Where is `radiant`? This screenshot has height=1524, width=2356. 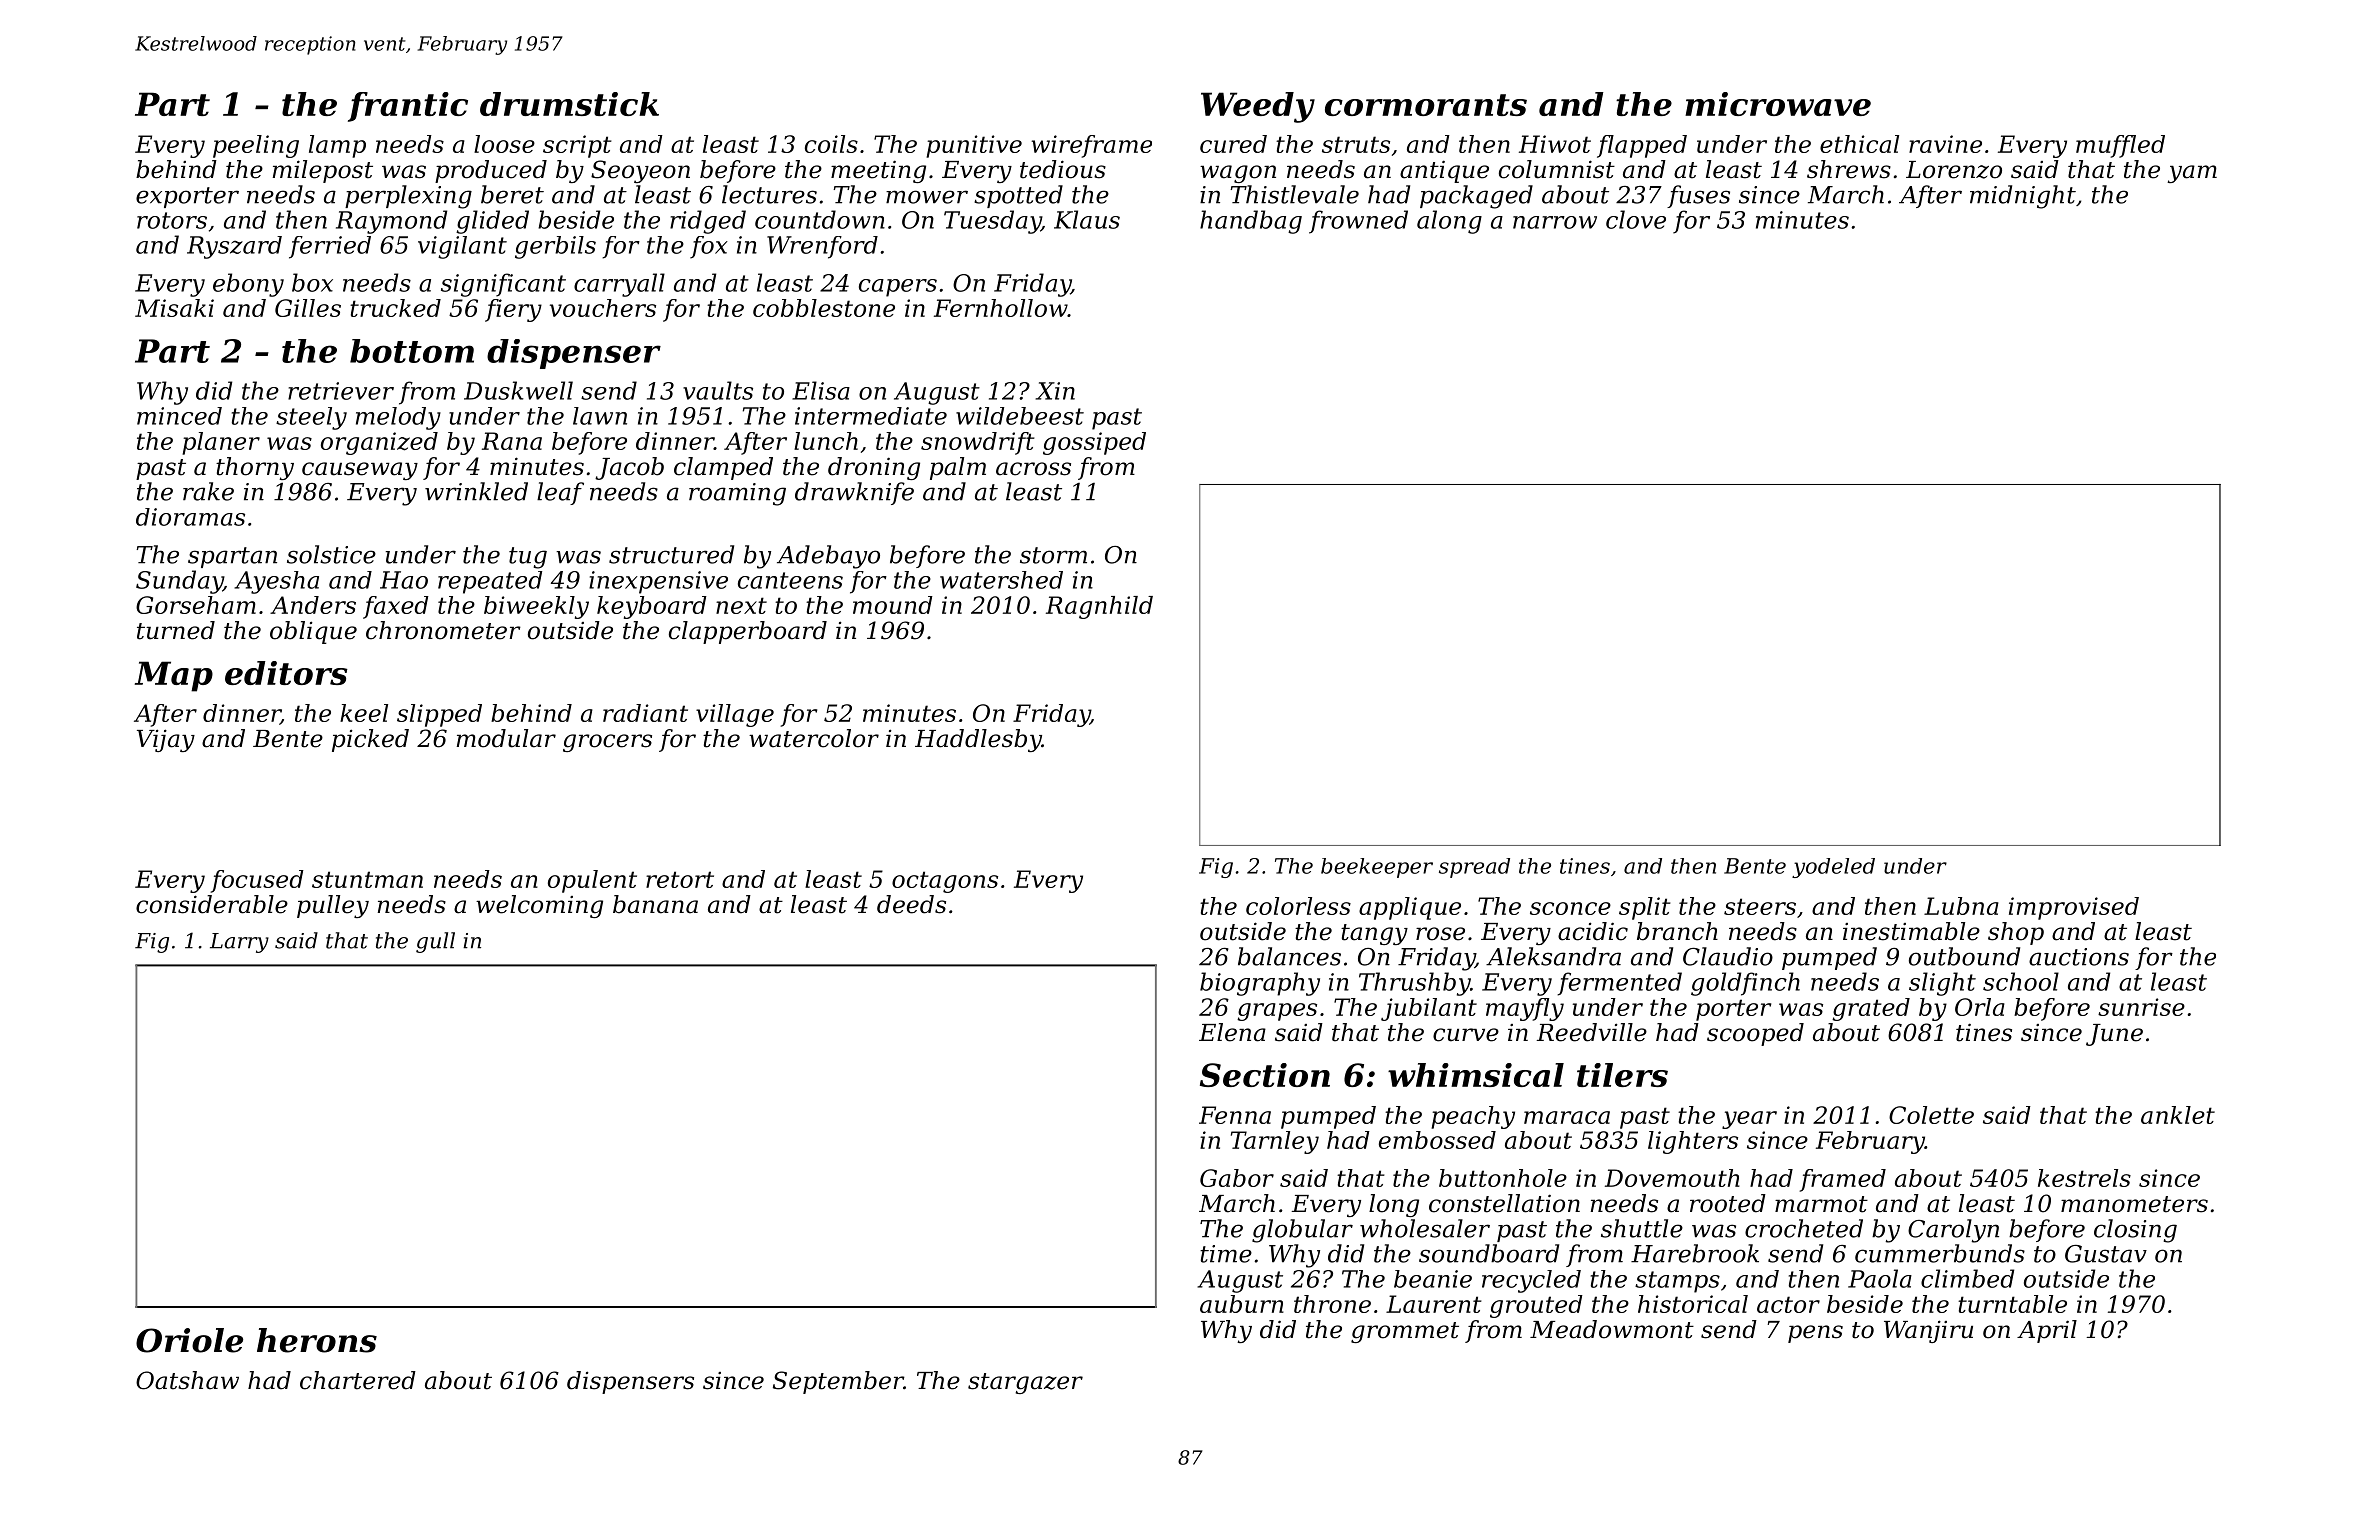 radiant is located at coordinates (645, 713).
